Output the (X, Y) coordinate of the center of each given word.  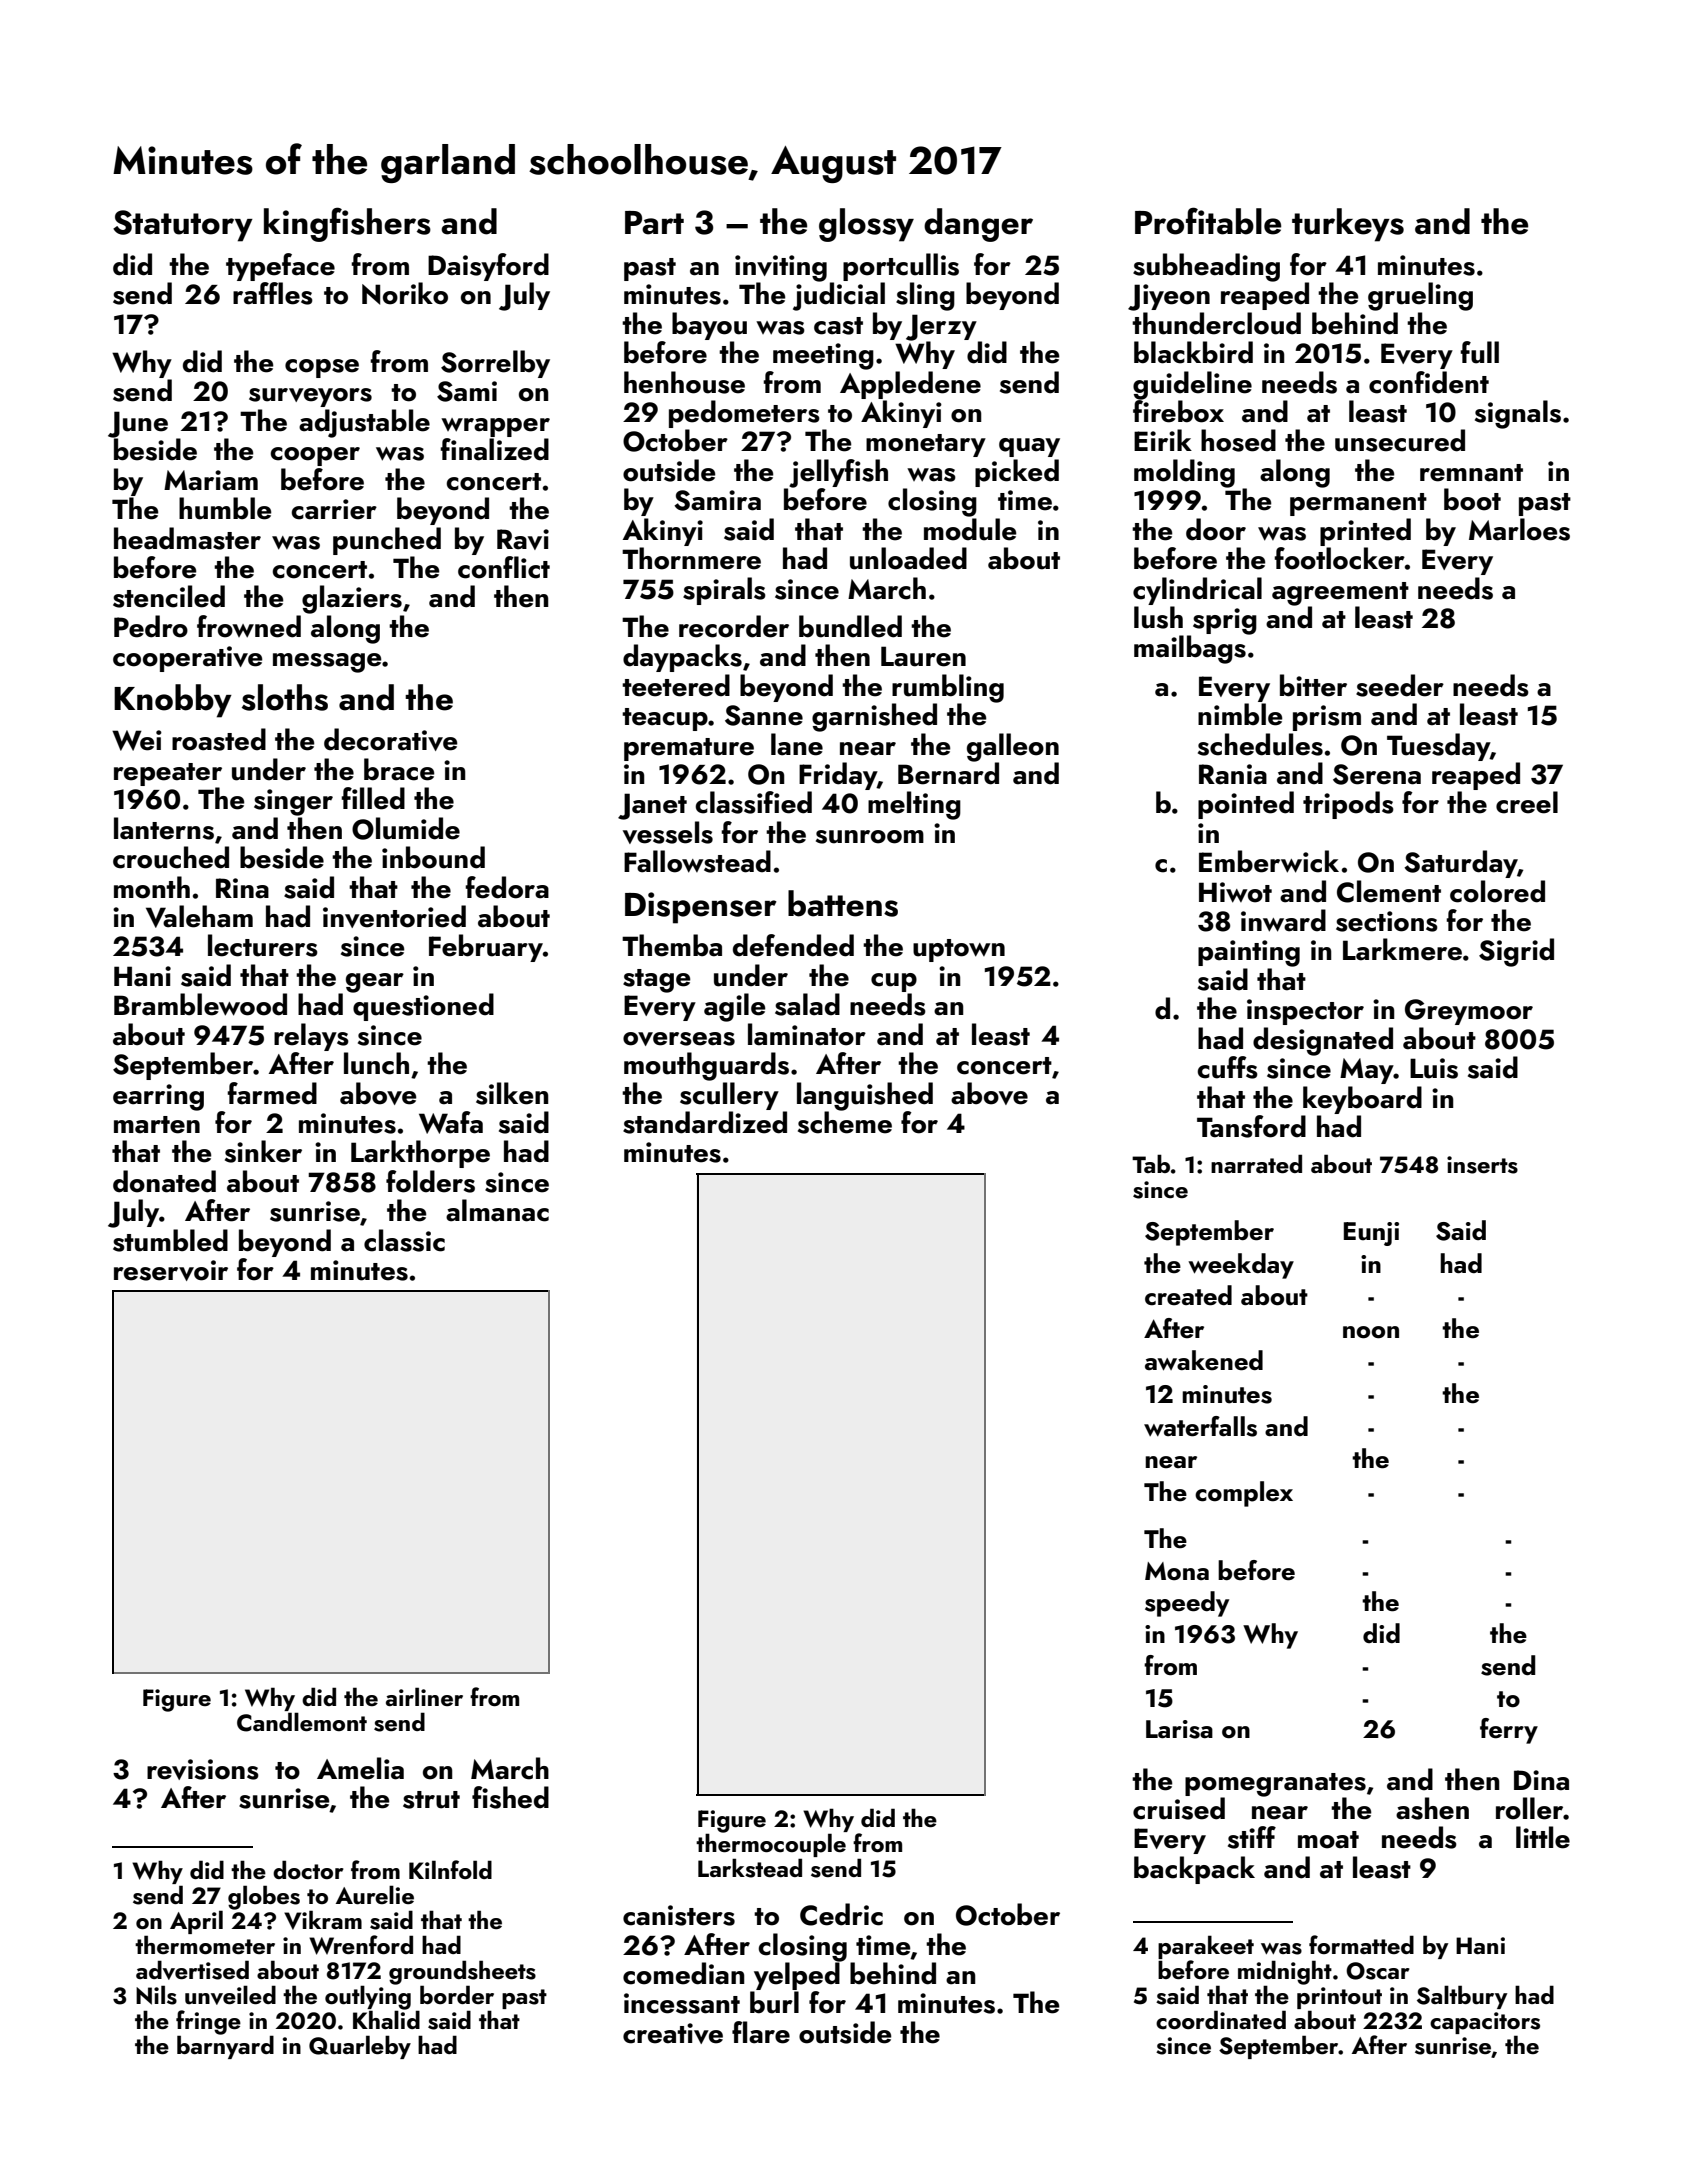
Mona (1177, 1571)
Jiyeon (1169, 297)
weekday (1241, 1266)
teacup (665, 719)
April (196, 1922)
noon (1371, 1332)
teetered (676, 685)
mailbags (1190, 649)
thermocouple (771, 1845)
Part (654, 223)
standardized (705, 1122)
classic (404, 1240)
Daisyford (488, 267)
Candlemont (302, 1722)
